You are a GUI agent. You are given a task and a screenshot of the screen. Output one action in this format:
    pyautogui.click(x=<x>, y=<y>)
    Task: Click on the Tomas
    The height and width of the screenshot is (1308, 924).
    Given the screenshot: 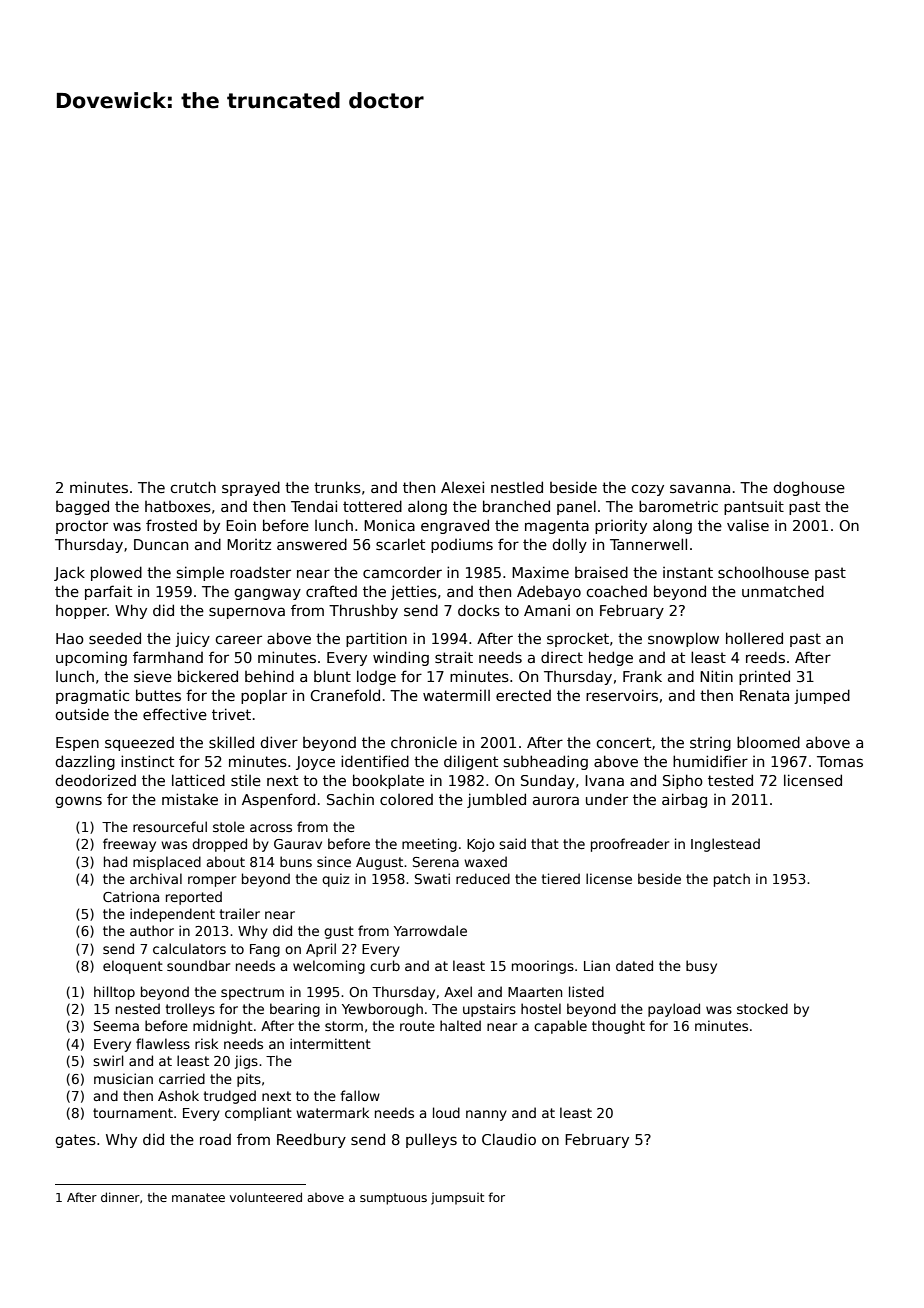 What is the action you would take?
    pyautogui.click(x=840, y=761)
